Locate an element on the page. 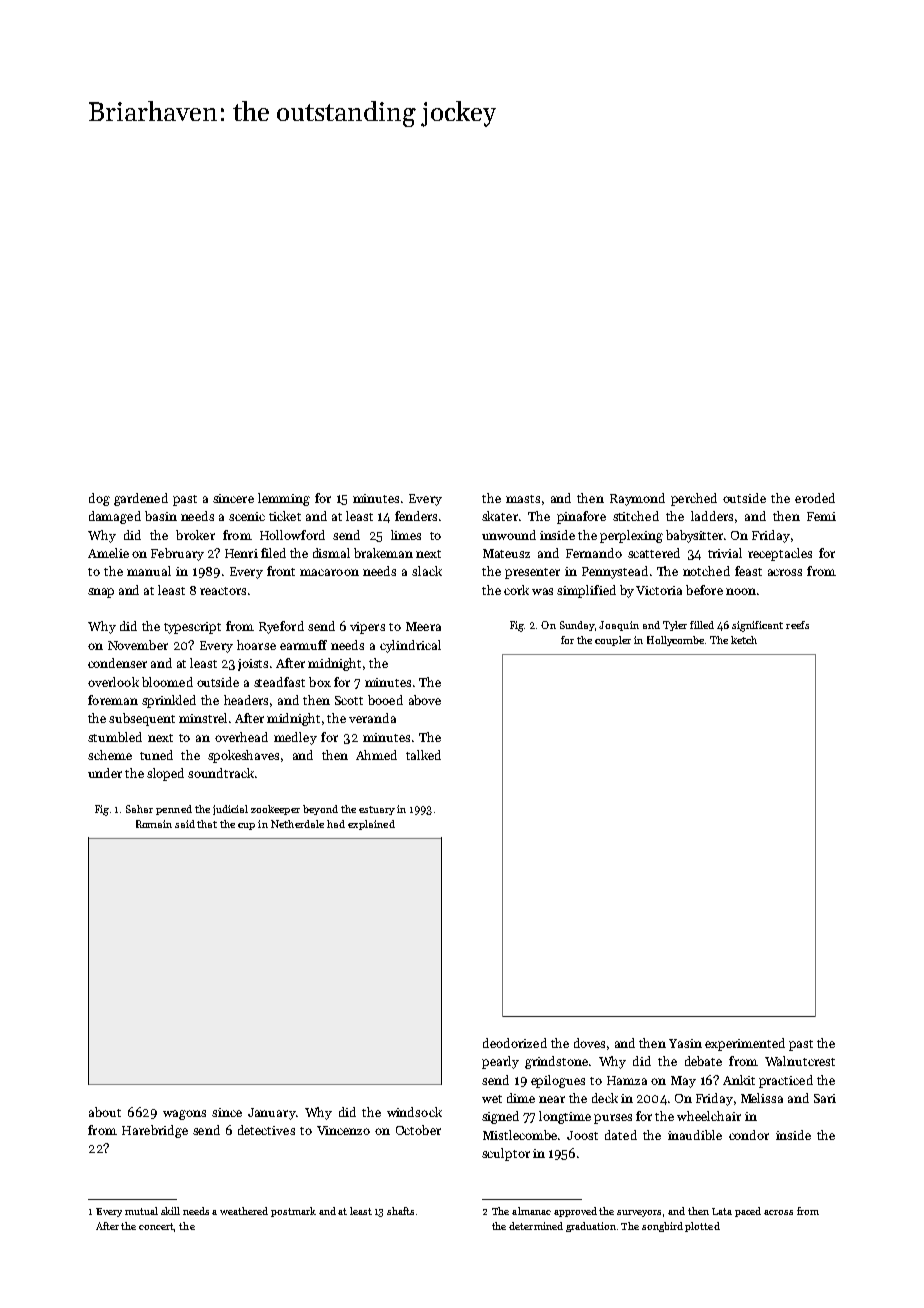 The image size is (924, 1308). doves is located at coordinates (589, 1043).
